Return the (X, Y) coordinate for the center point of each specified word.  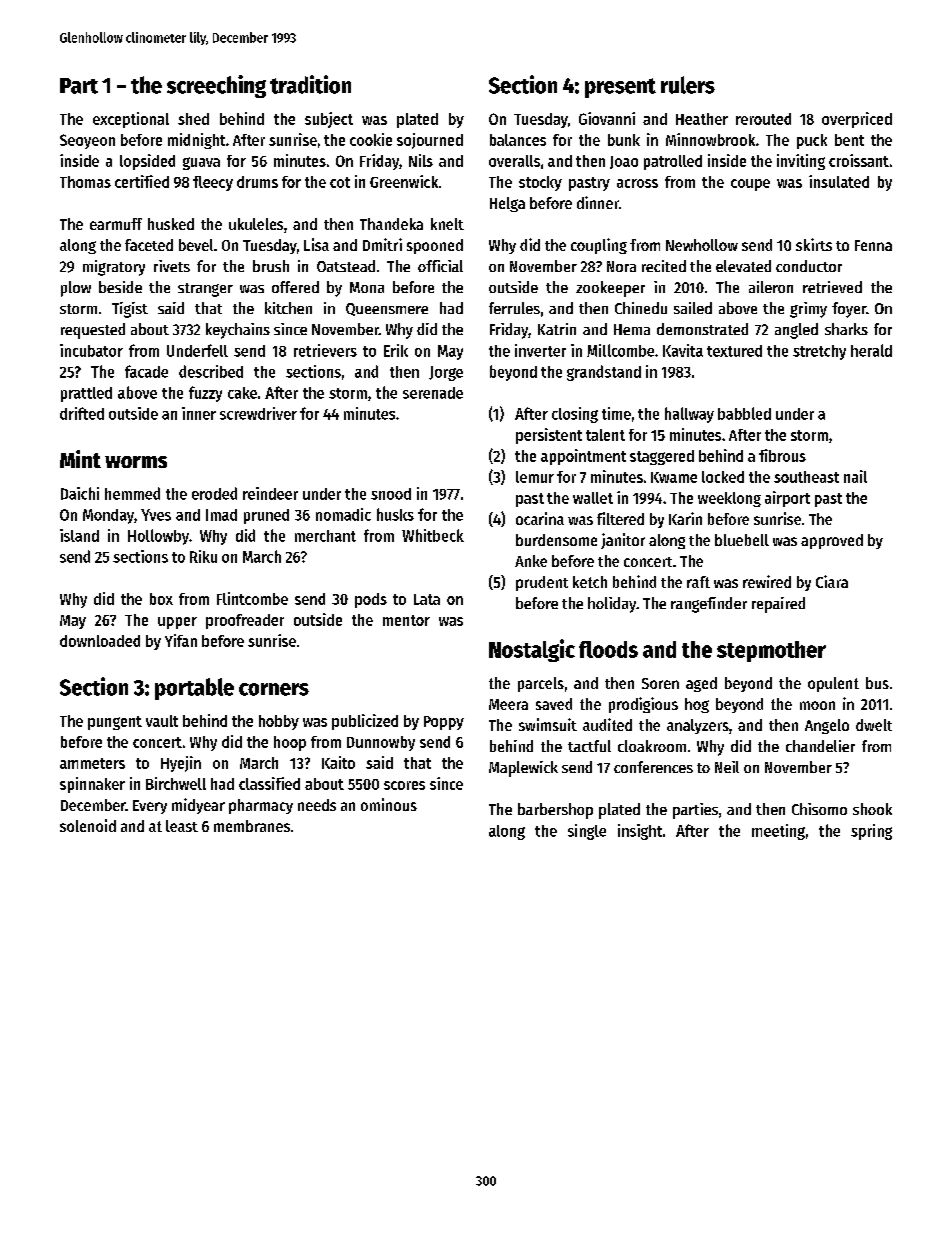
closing (575, 415)
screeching (216, 86)
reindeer (270, 493)
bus (877, 683)
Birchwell (176, 783)
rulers (688, 85)
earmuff (116, 224)
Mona (367, 287)
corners (274, 689)
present (620, 88)
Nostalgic (532, 650)
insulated (839, 181)
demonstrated (702, 329)
